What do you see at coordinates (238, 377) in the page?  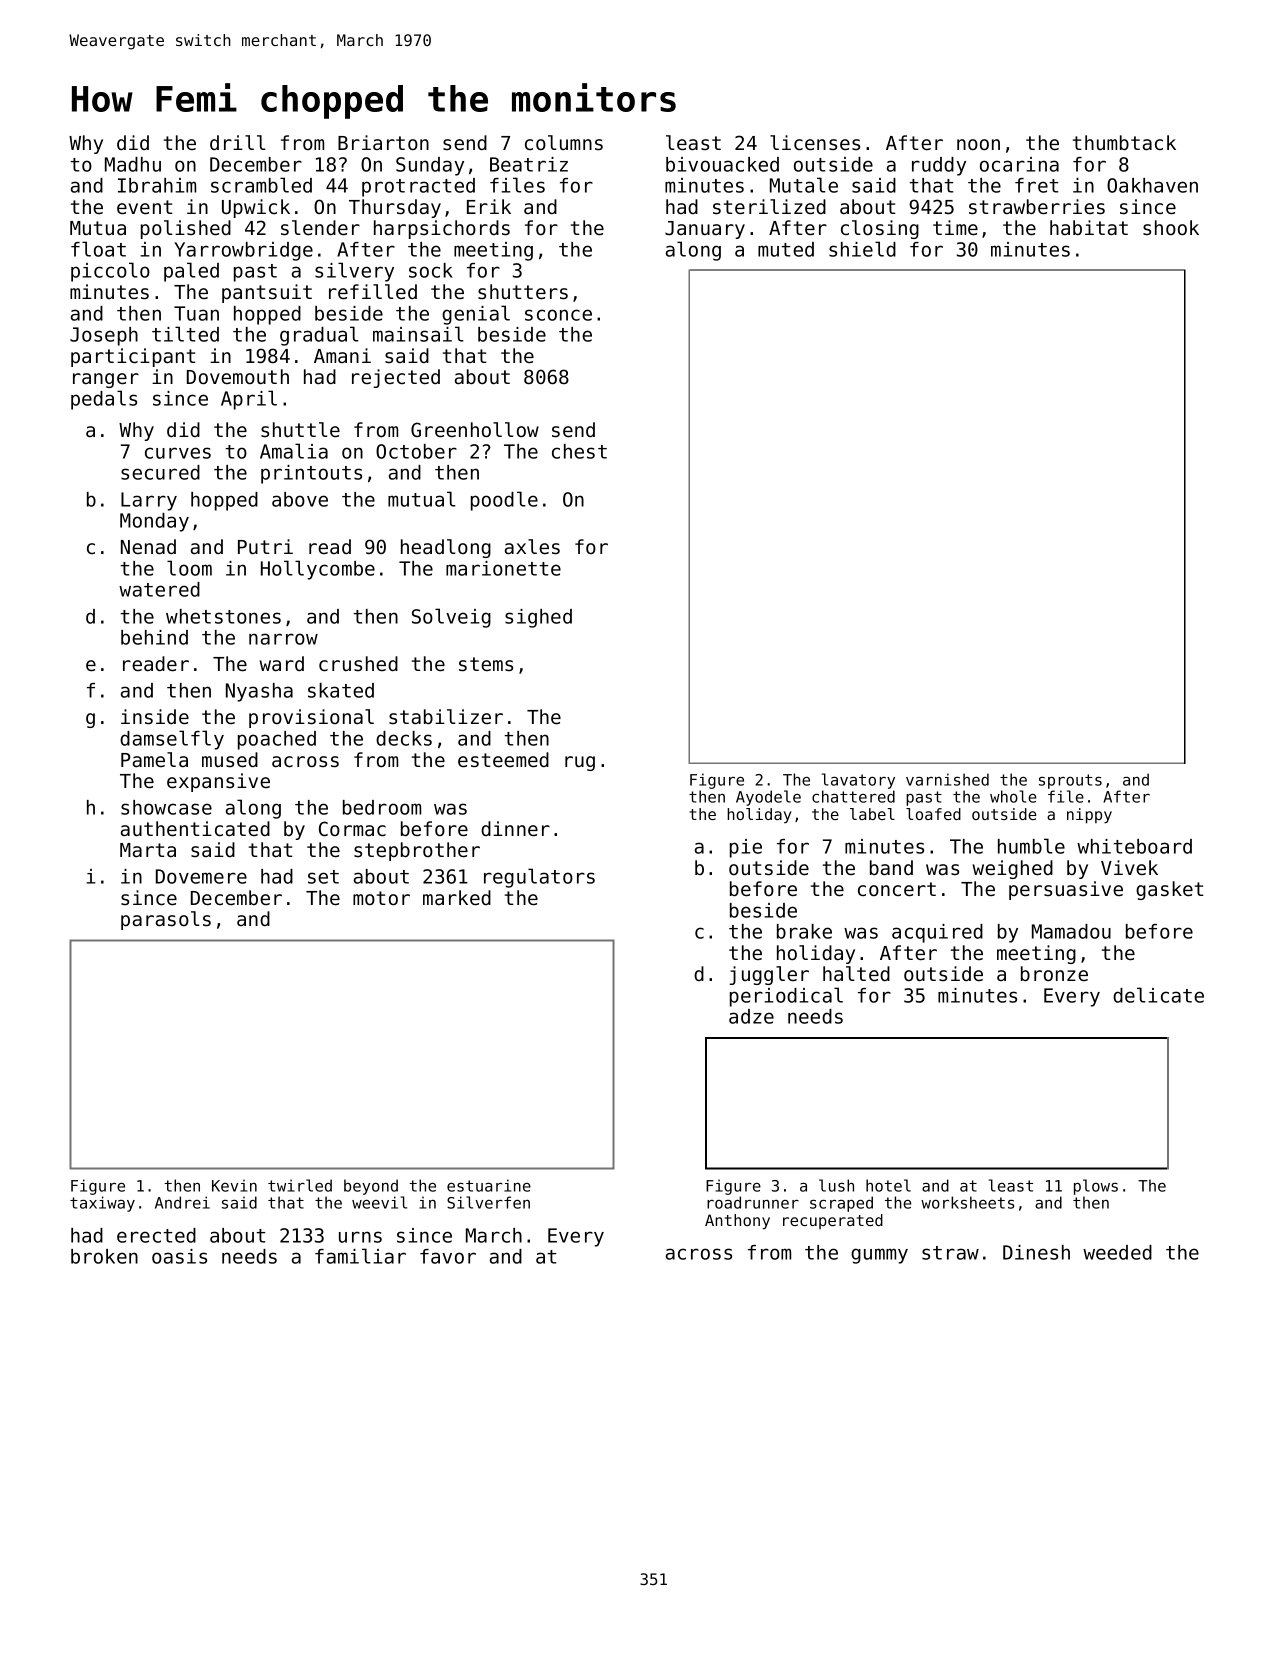 I see `Dovemouth` at bounding box center [238, 377].
